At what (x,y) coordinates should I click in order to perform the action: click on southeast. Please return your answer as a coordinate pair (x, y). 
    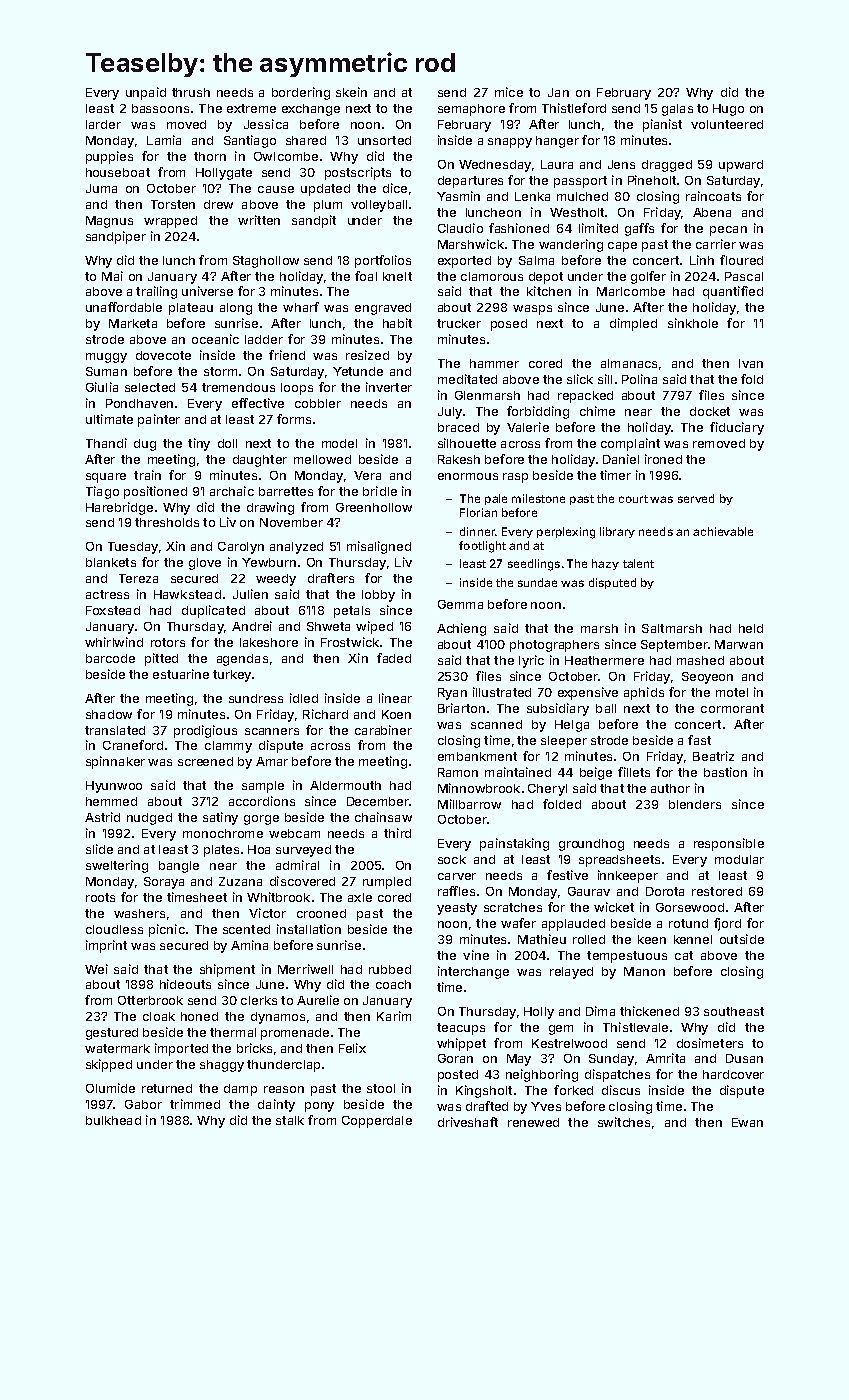
    Looking at the image, I should click on (734, 1011).
